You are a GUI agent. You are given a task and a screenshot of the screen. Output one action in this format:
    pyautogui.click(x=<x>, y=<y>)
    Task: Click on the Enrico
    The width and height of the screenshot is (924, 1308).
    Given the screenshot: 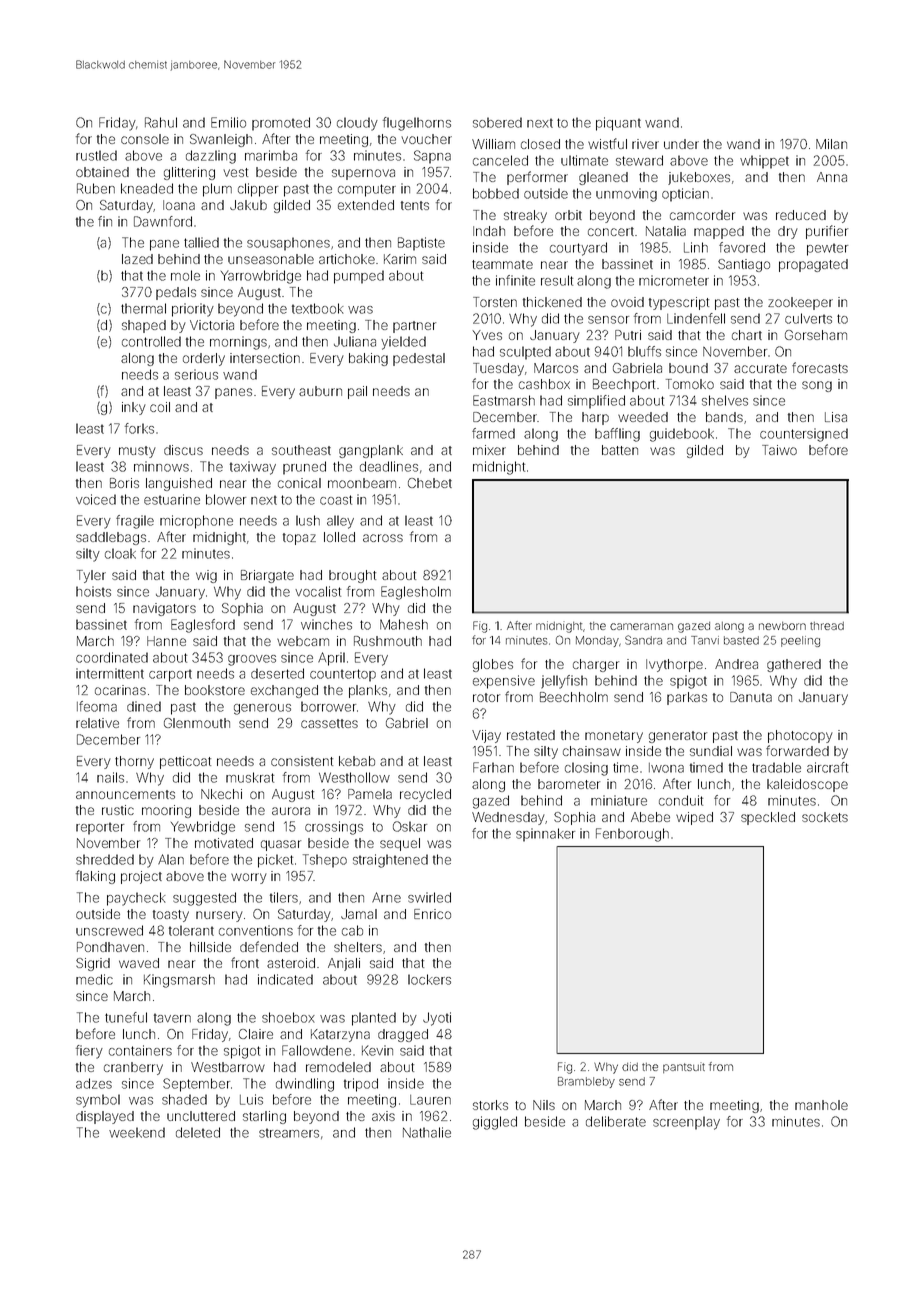 What is the action you would take?
    pyautogui.click(x=432, y=914)
